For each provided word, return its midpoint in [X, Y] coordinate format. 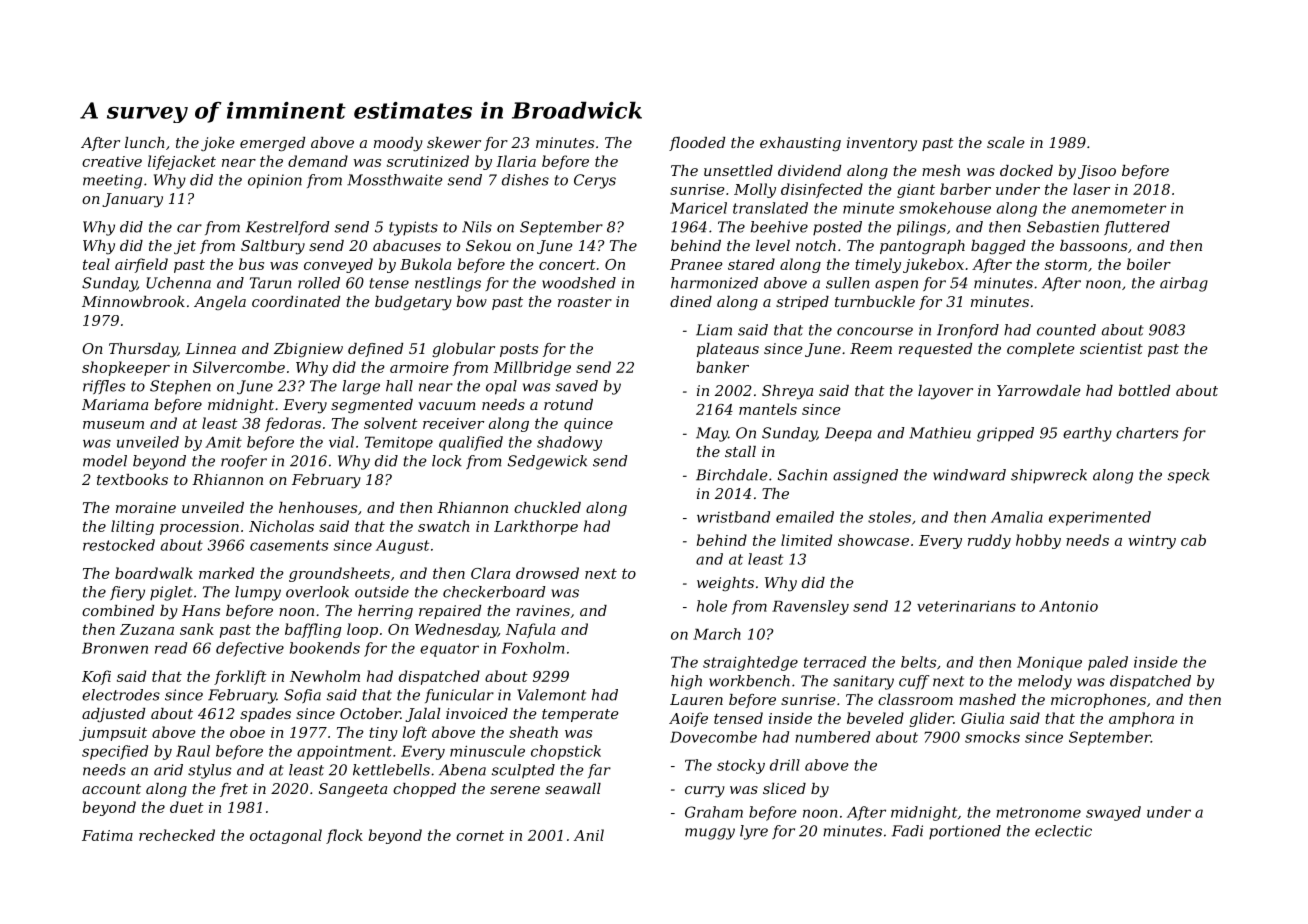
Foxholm [533, 648]
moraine [146, 507]
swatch [444, 526]
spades [265, 715]
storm [1066, 264]
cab [1193, 540]
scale [1006, 142]
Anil [589, 835]
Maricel [698, 208]
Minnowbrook [133, 301]
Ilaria [516, 161]
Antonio [1068, 606]
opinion [275, 181]
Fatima [107, 835]
